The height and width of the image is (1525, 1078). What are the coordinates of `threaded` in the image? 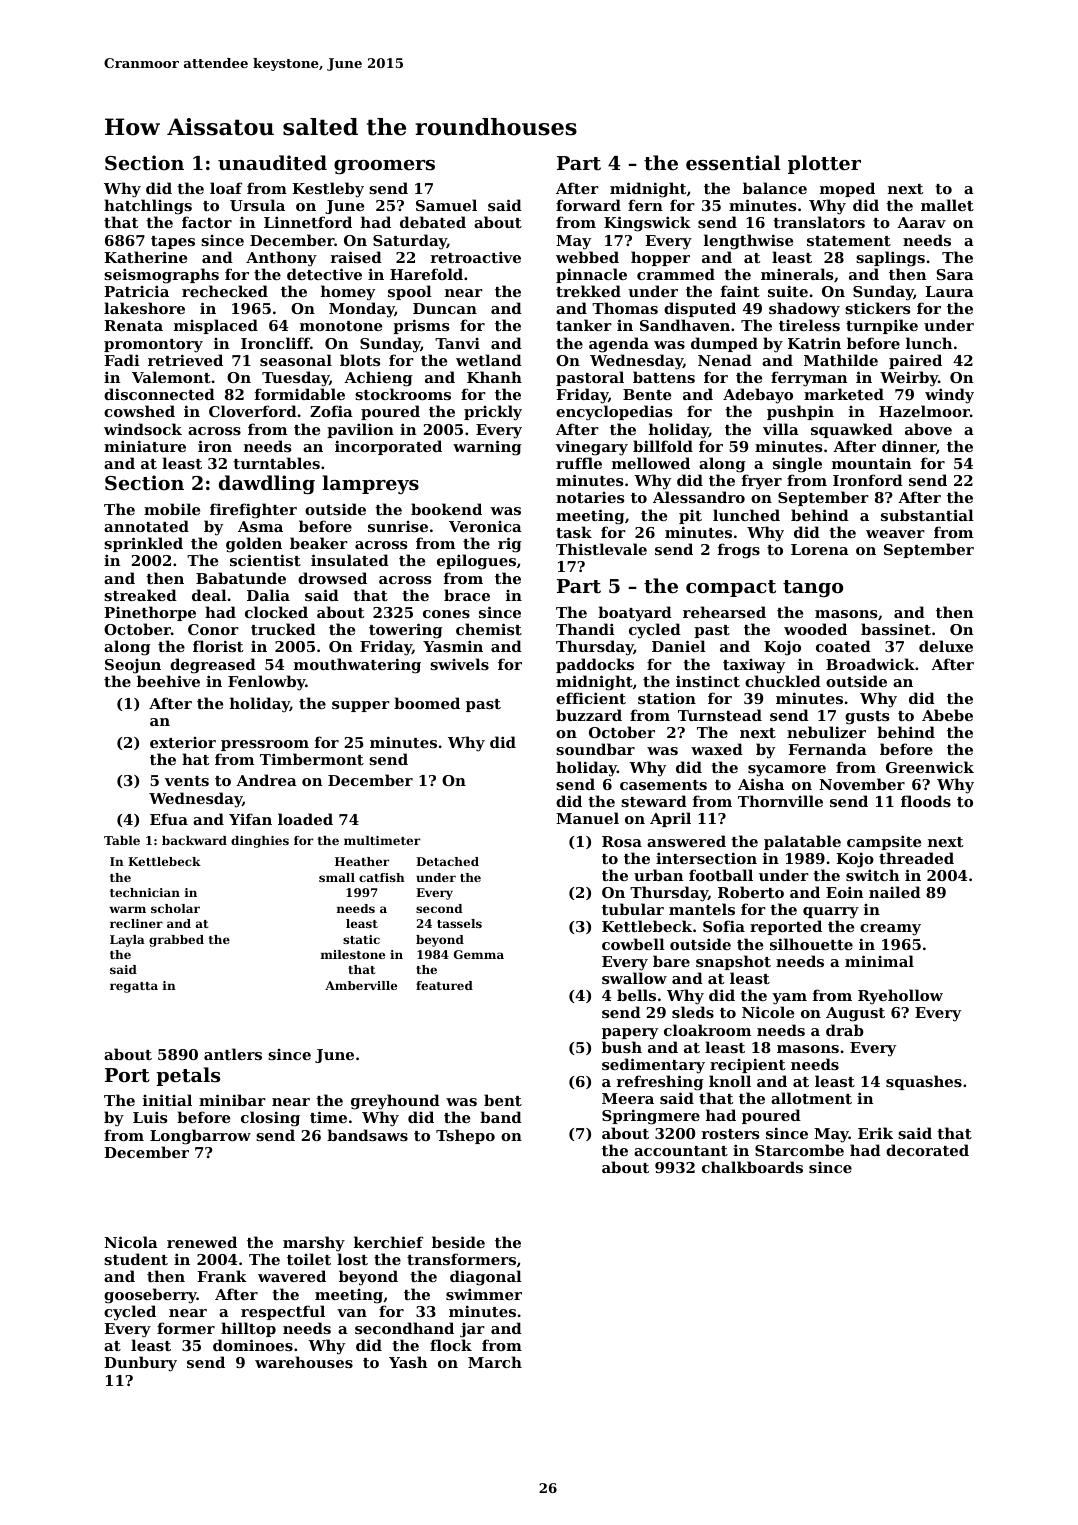 It's located at (916, 858).
